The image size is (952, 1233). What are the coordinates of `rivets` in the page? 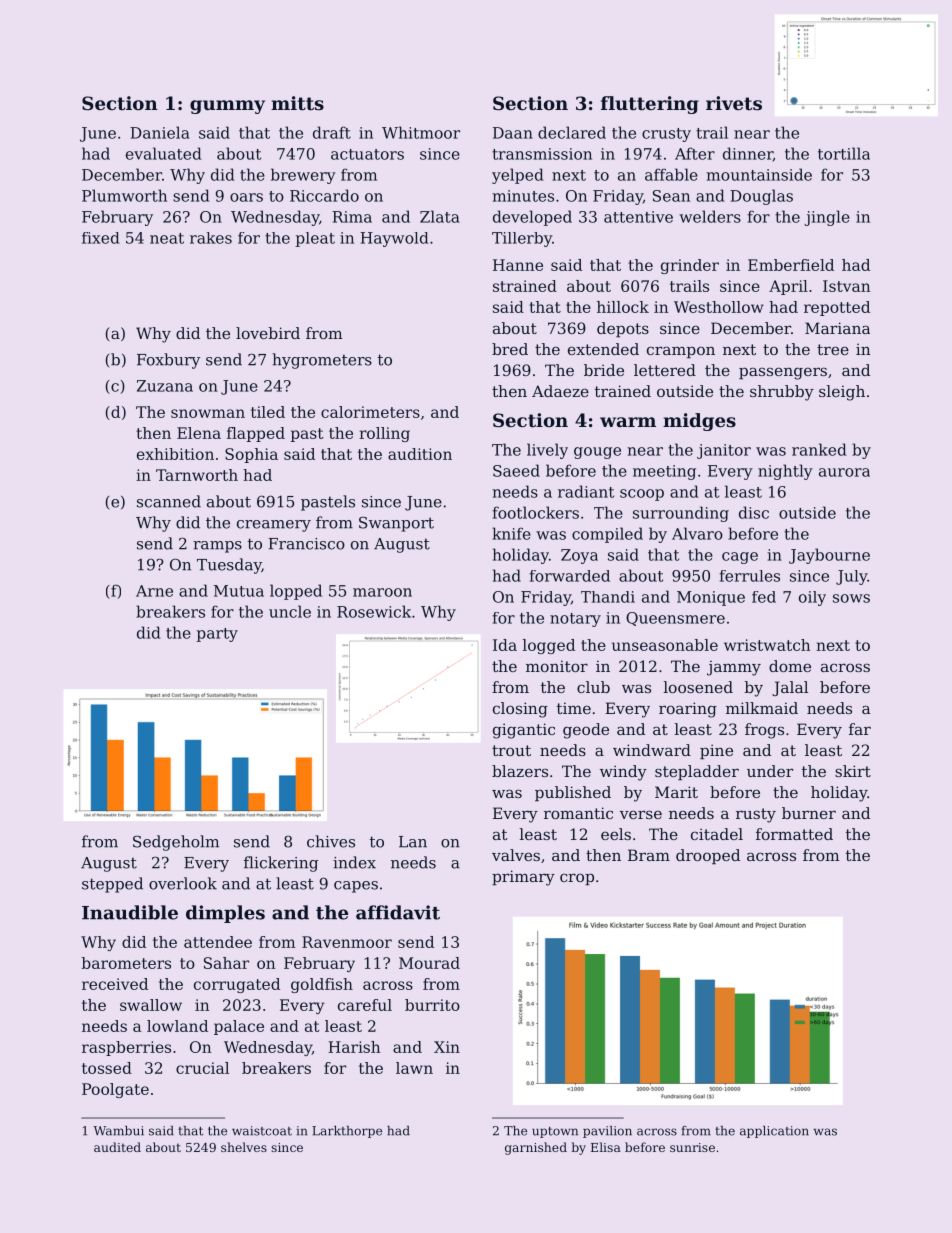 It's located at (734, 103).
